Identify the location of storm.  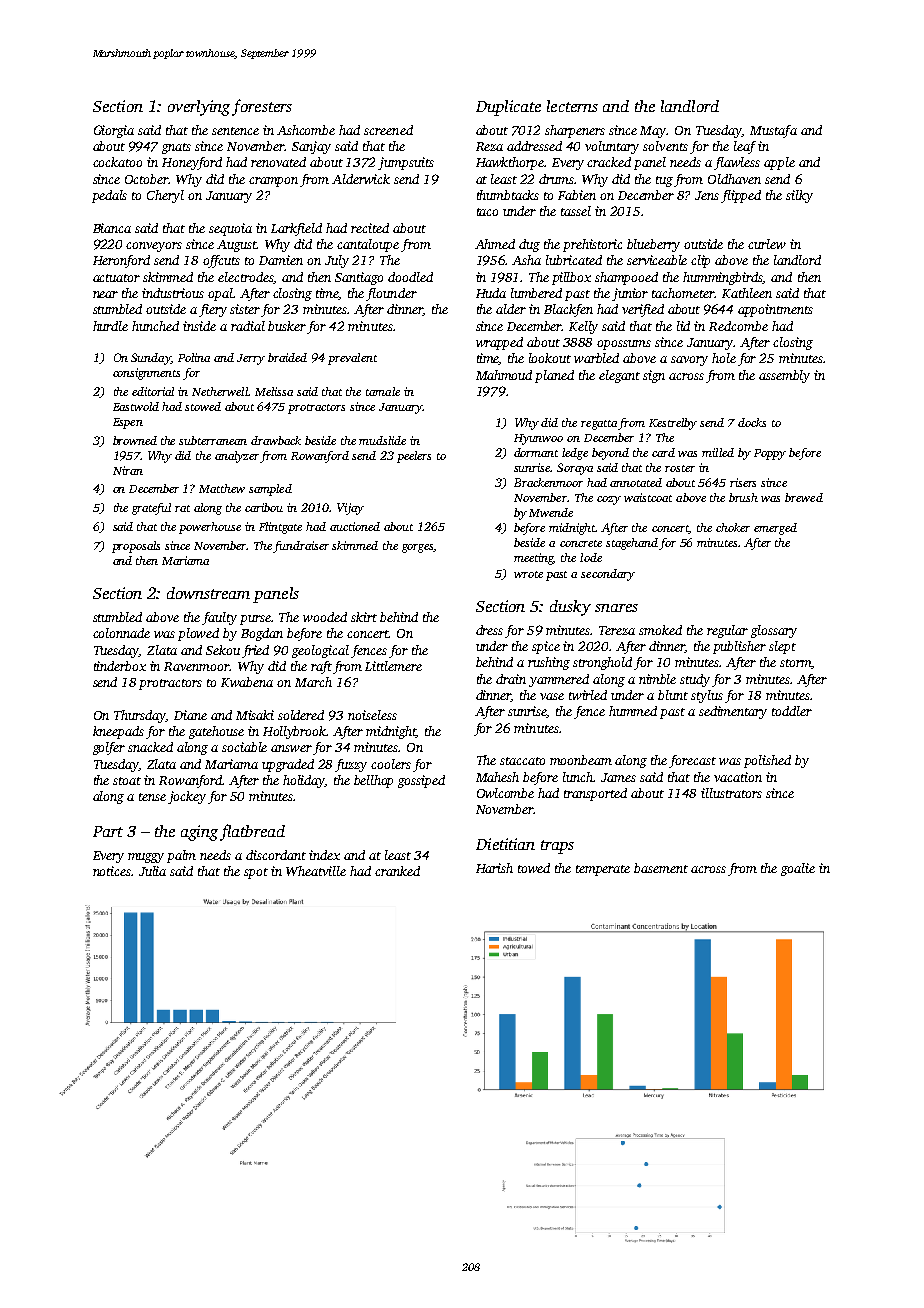
(796, 664).
